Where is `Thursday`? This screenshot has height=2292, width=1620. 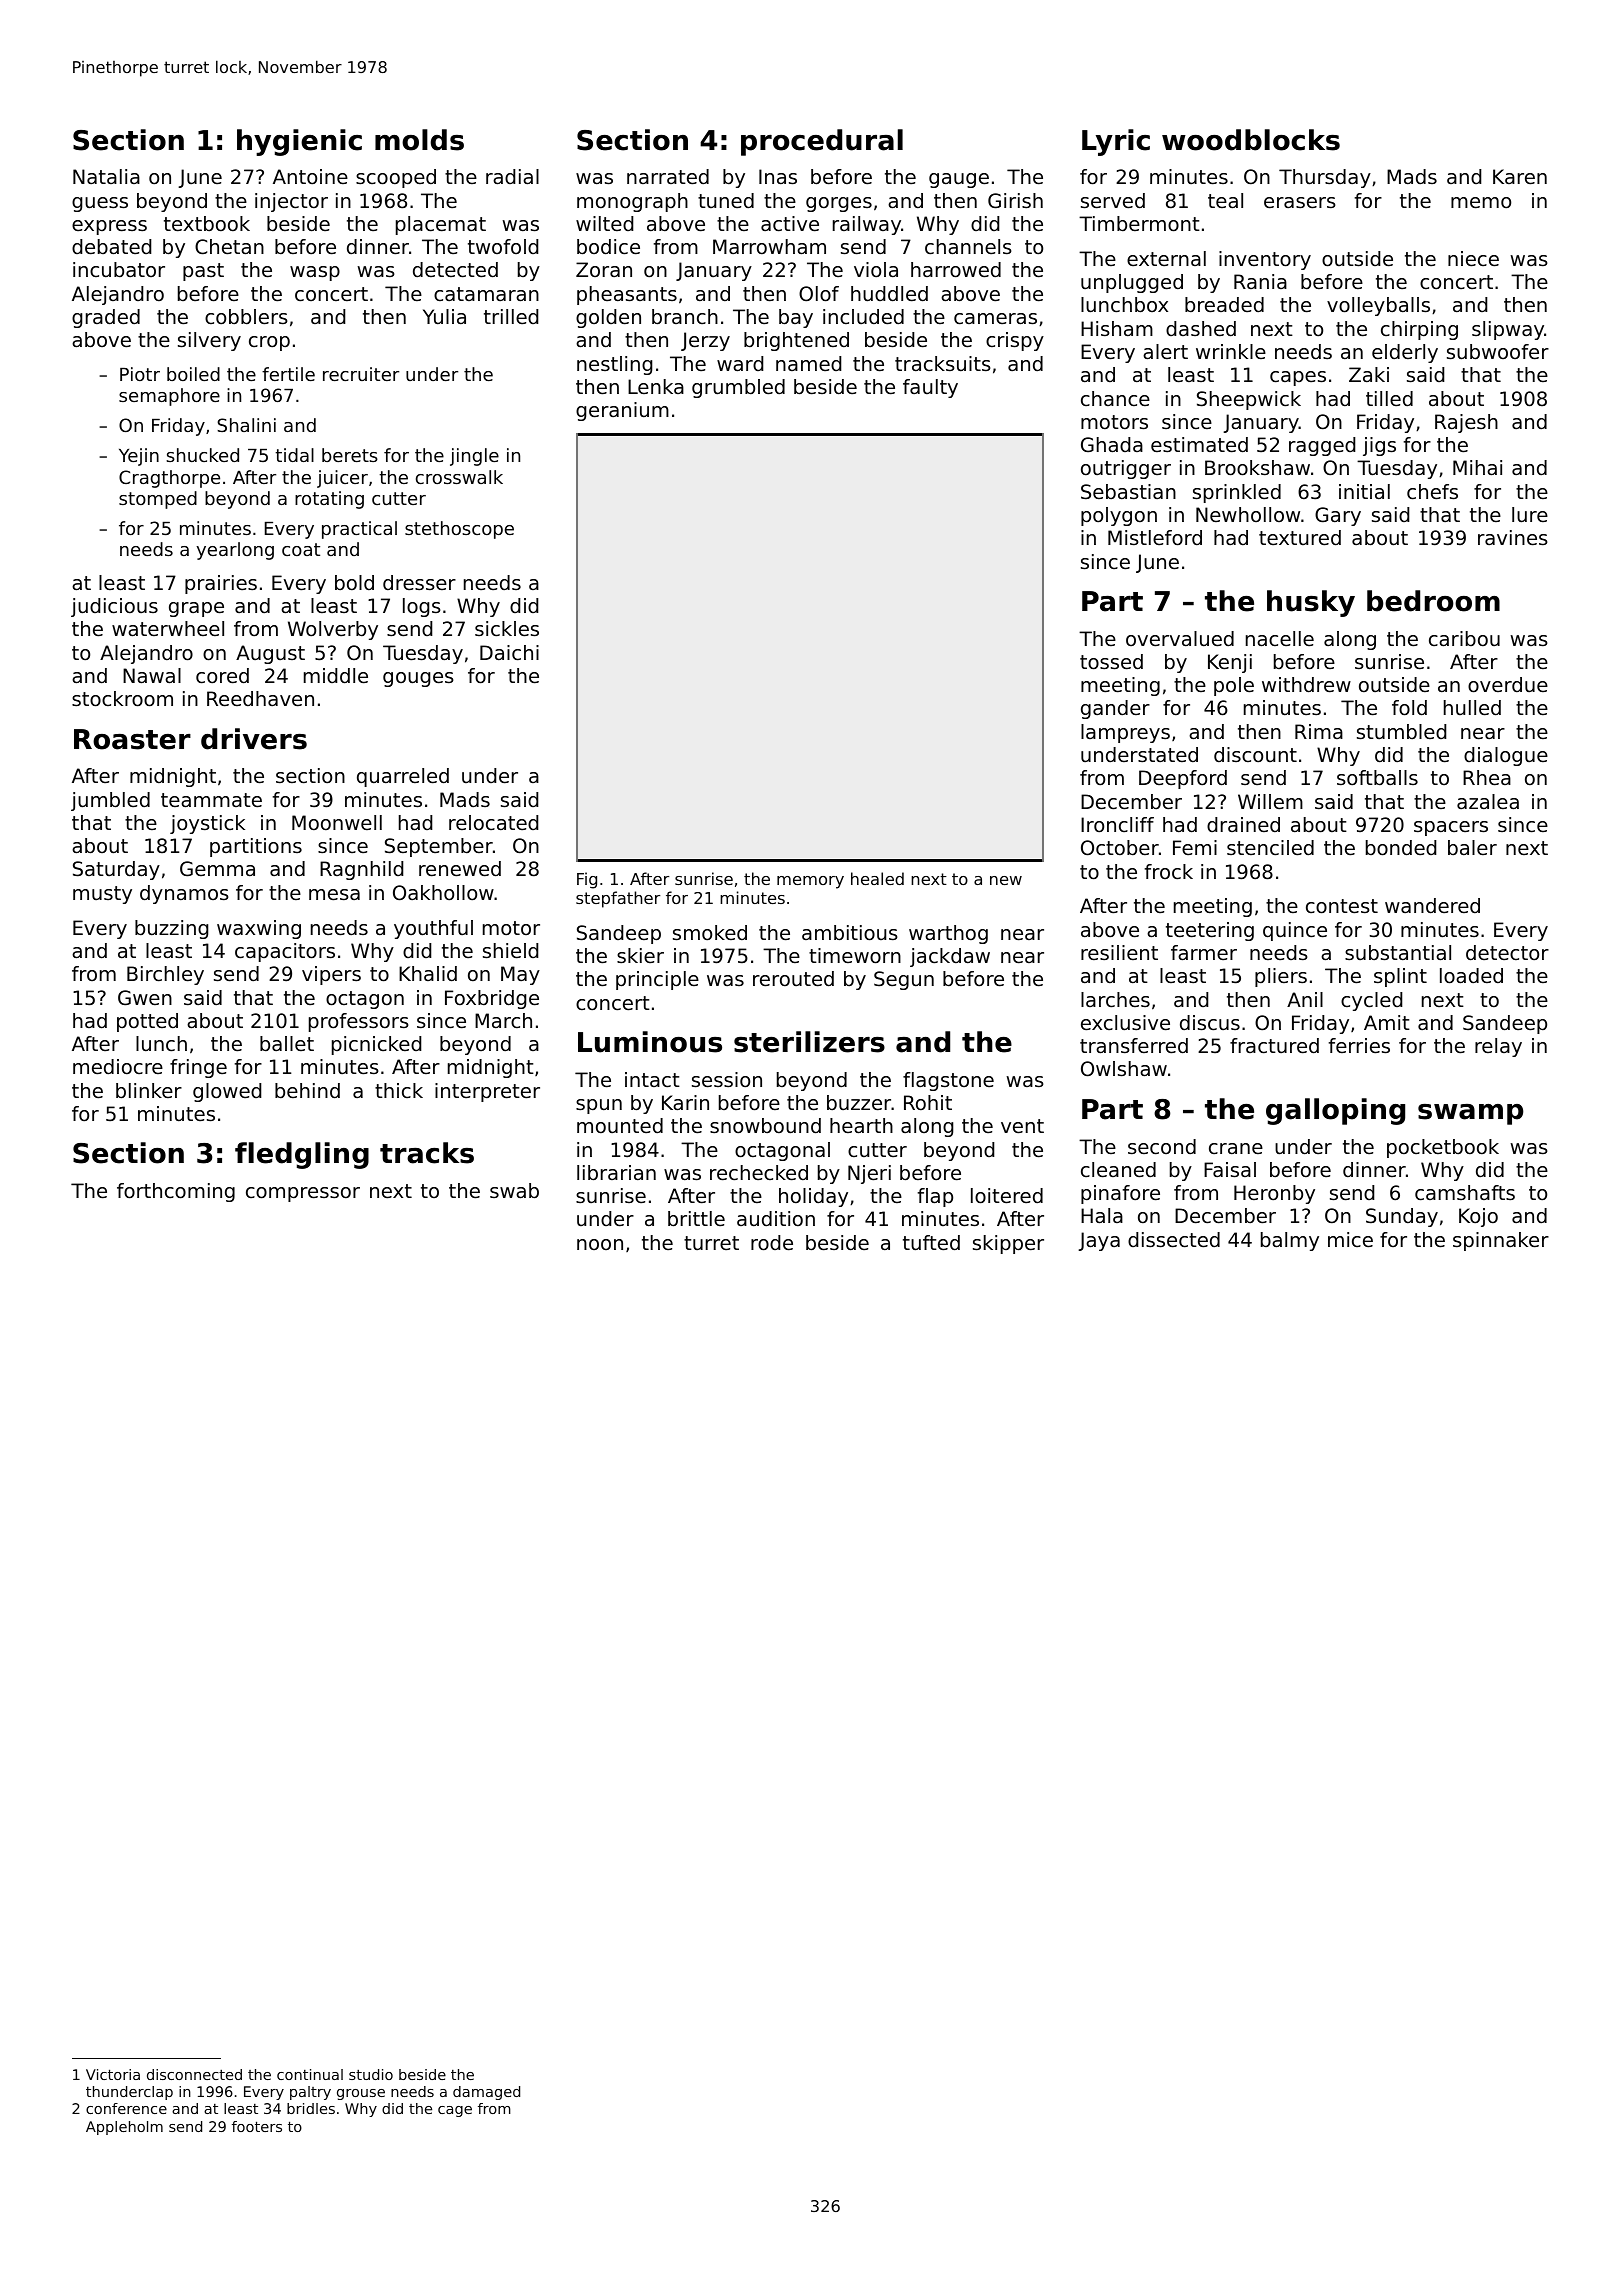 Thursday is located at coordinates (1325, 178).
